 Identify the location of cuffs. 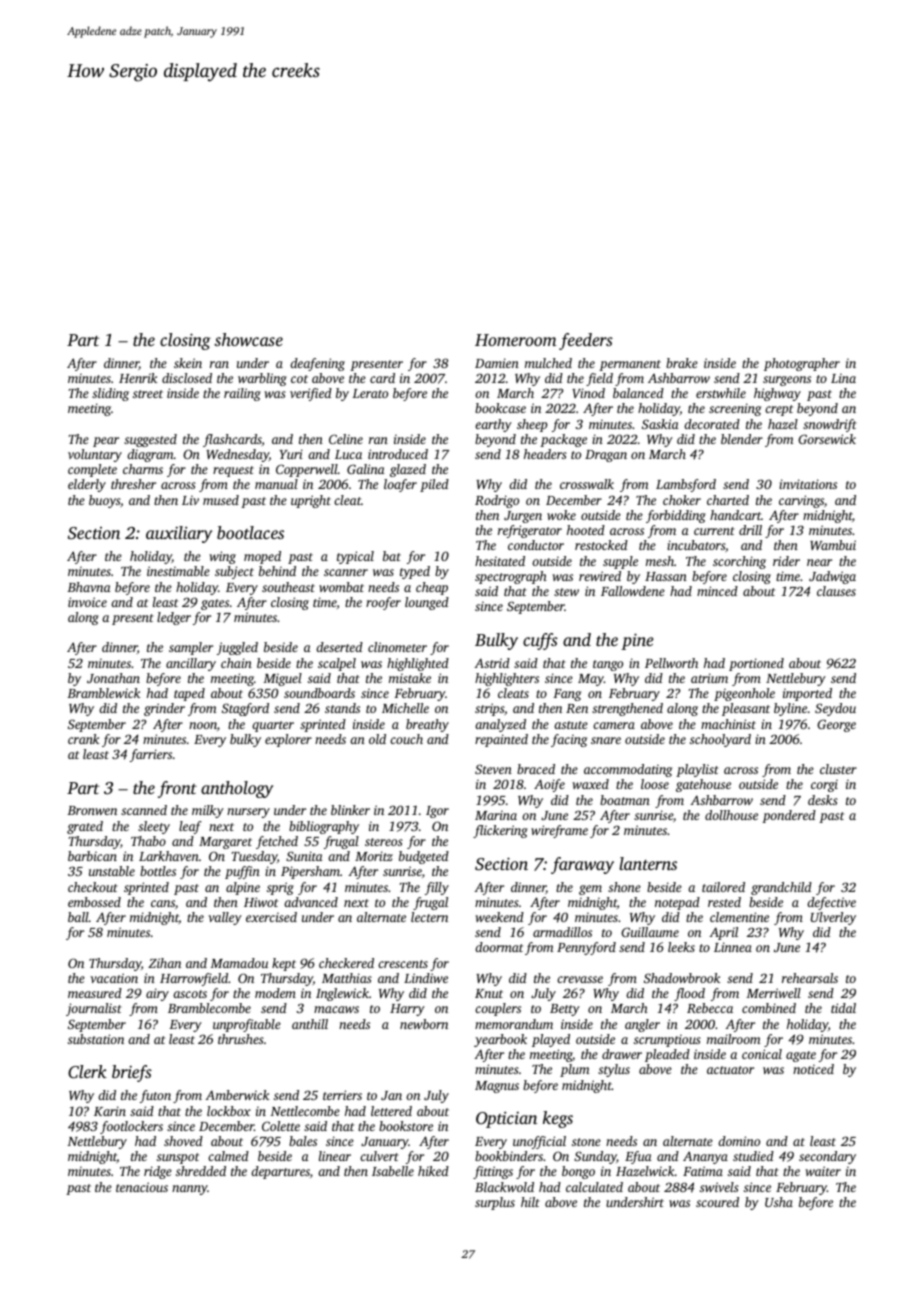
(540, 641).
